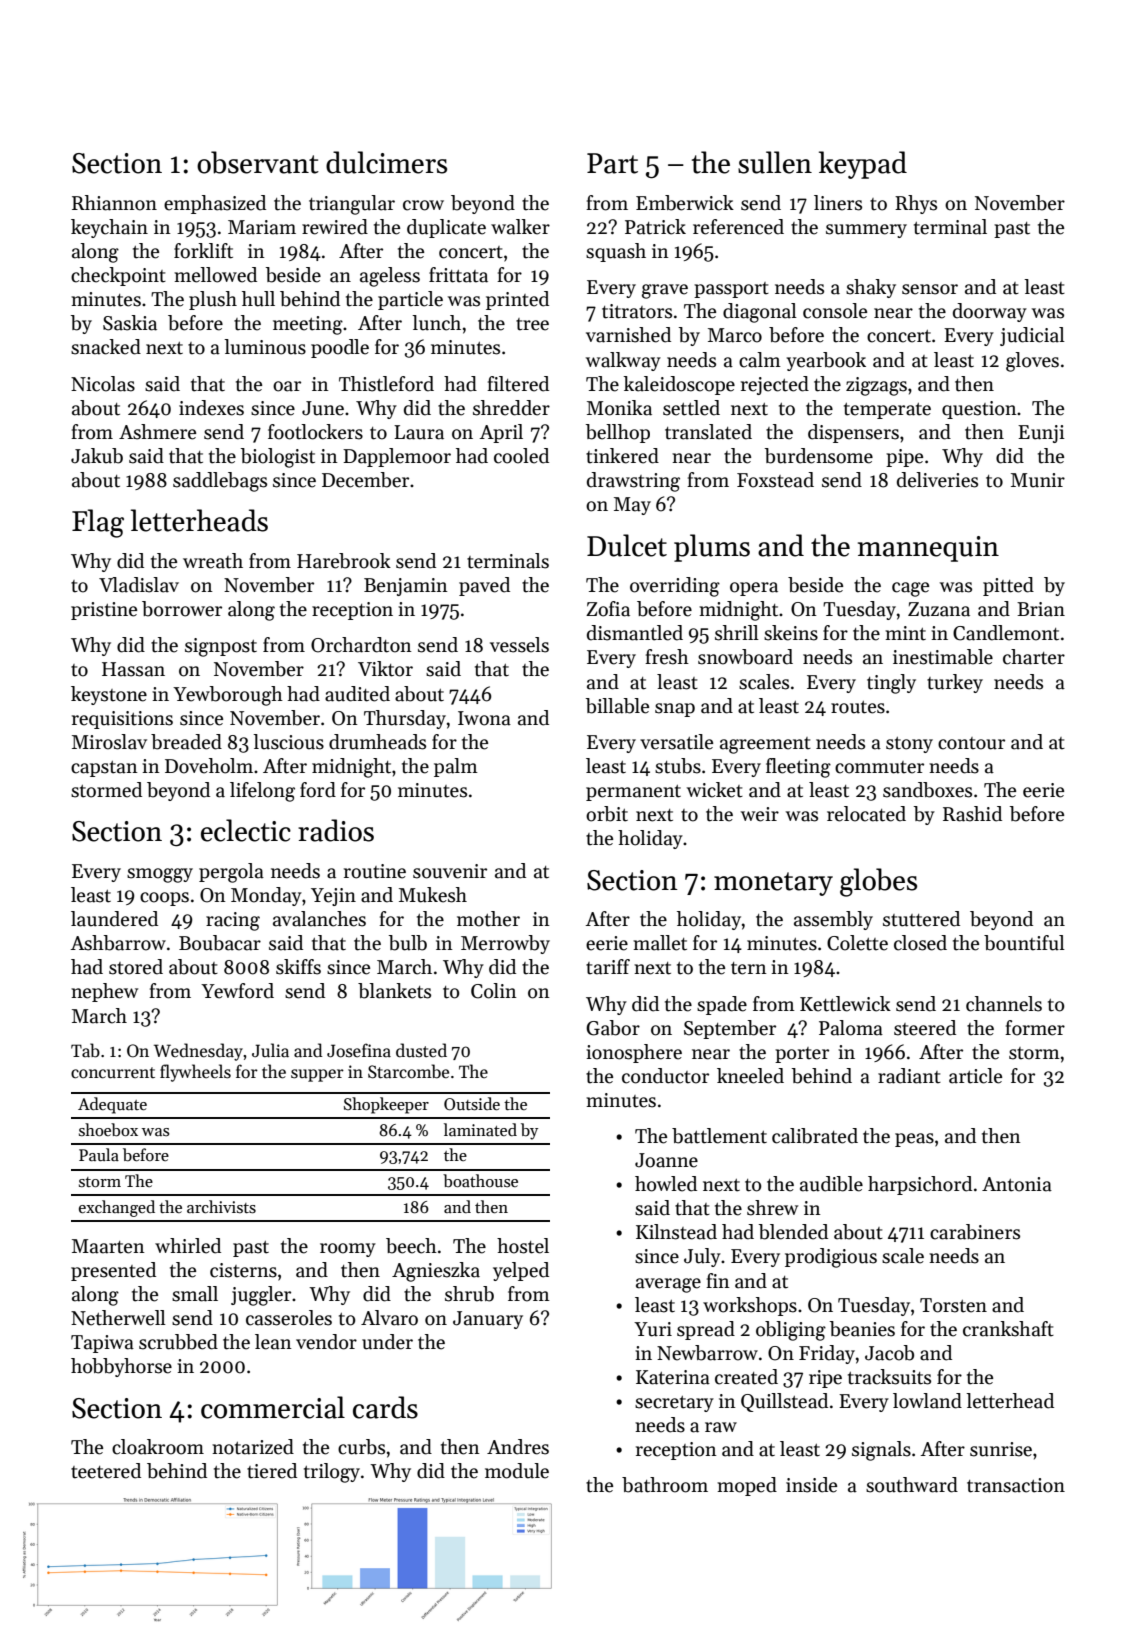  I want to click on Josefina, so click(359, 1050).
